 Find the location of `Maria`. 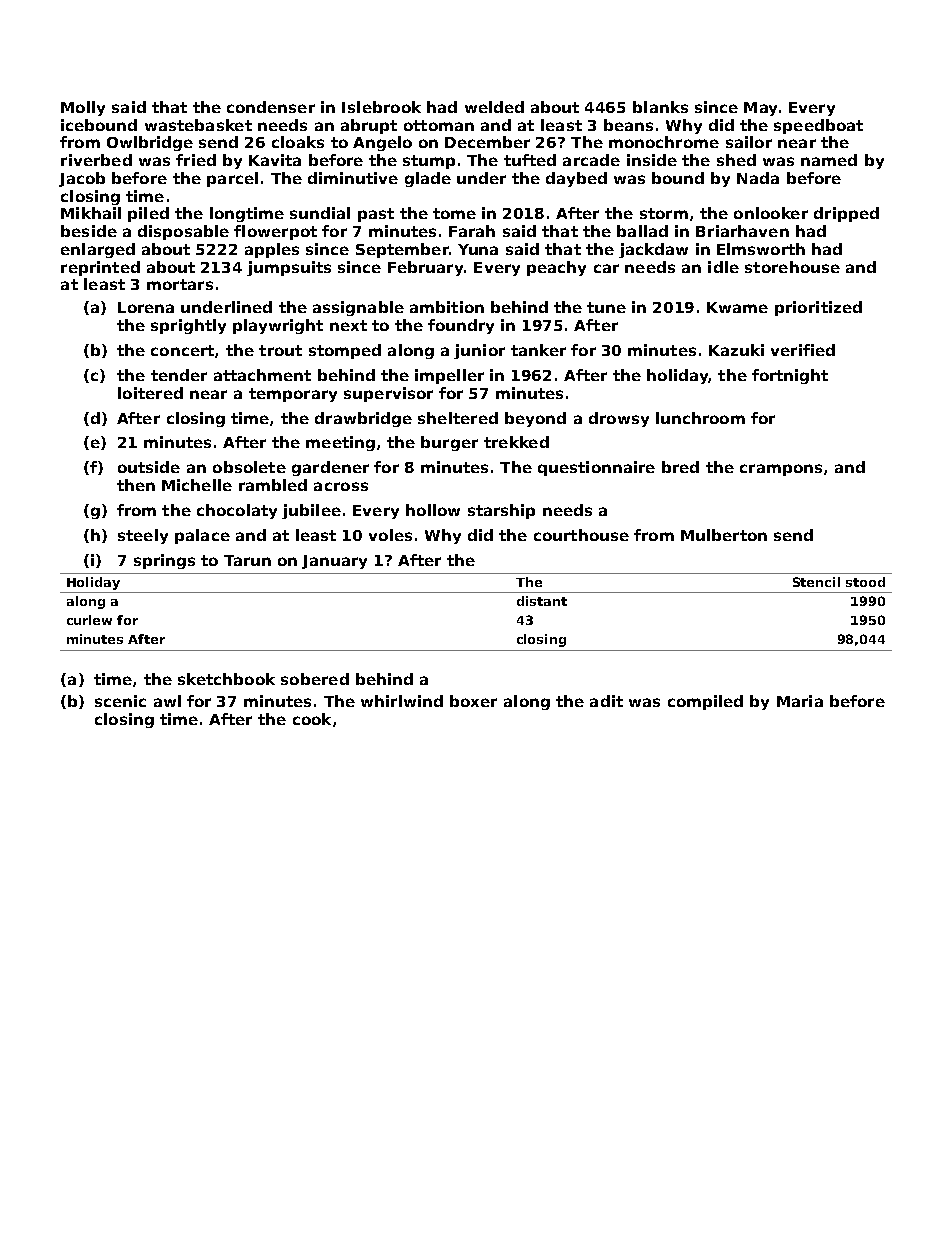

Maria is located at coordinates (800, 701).
